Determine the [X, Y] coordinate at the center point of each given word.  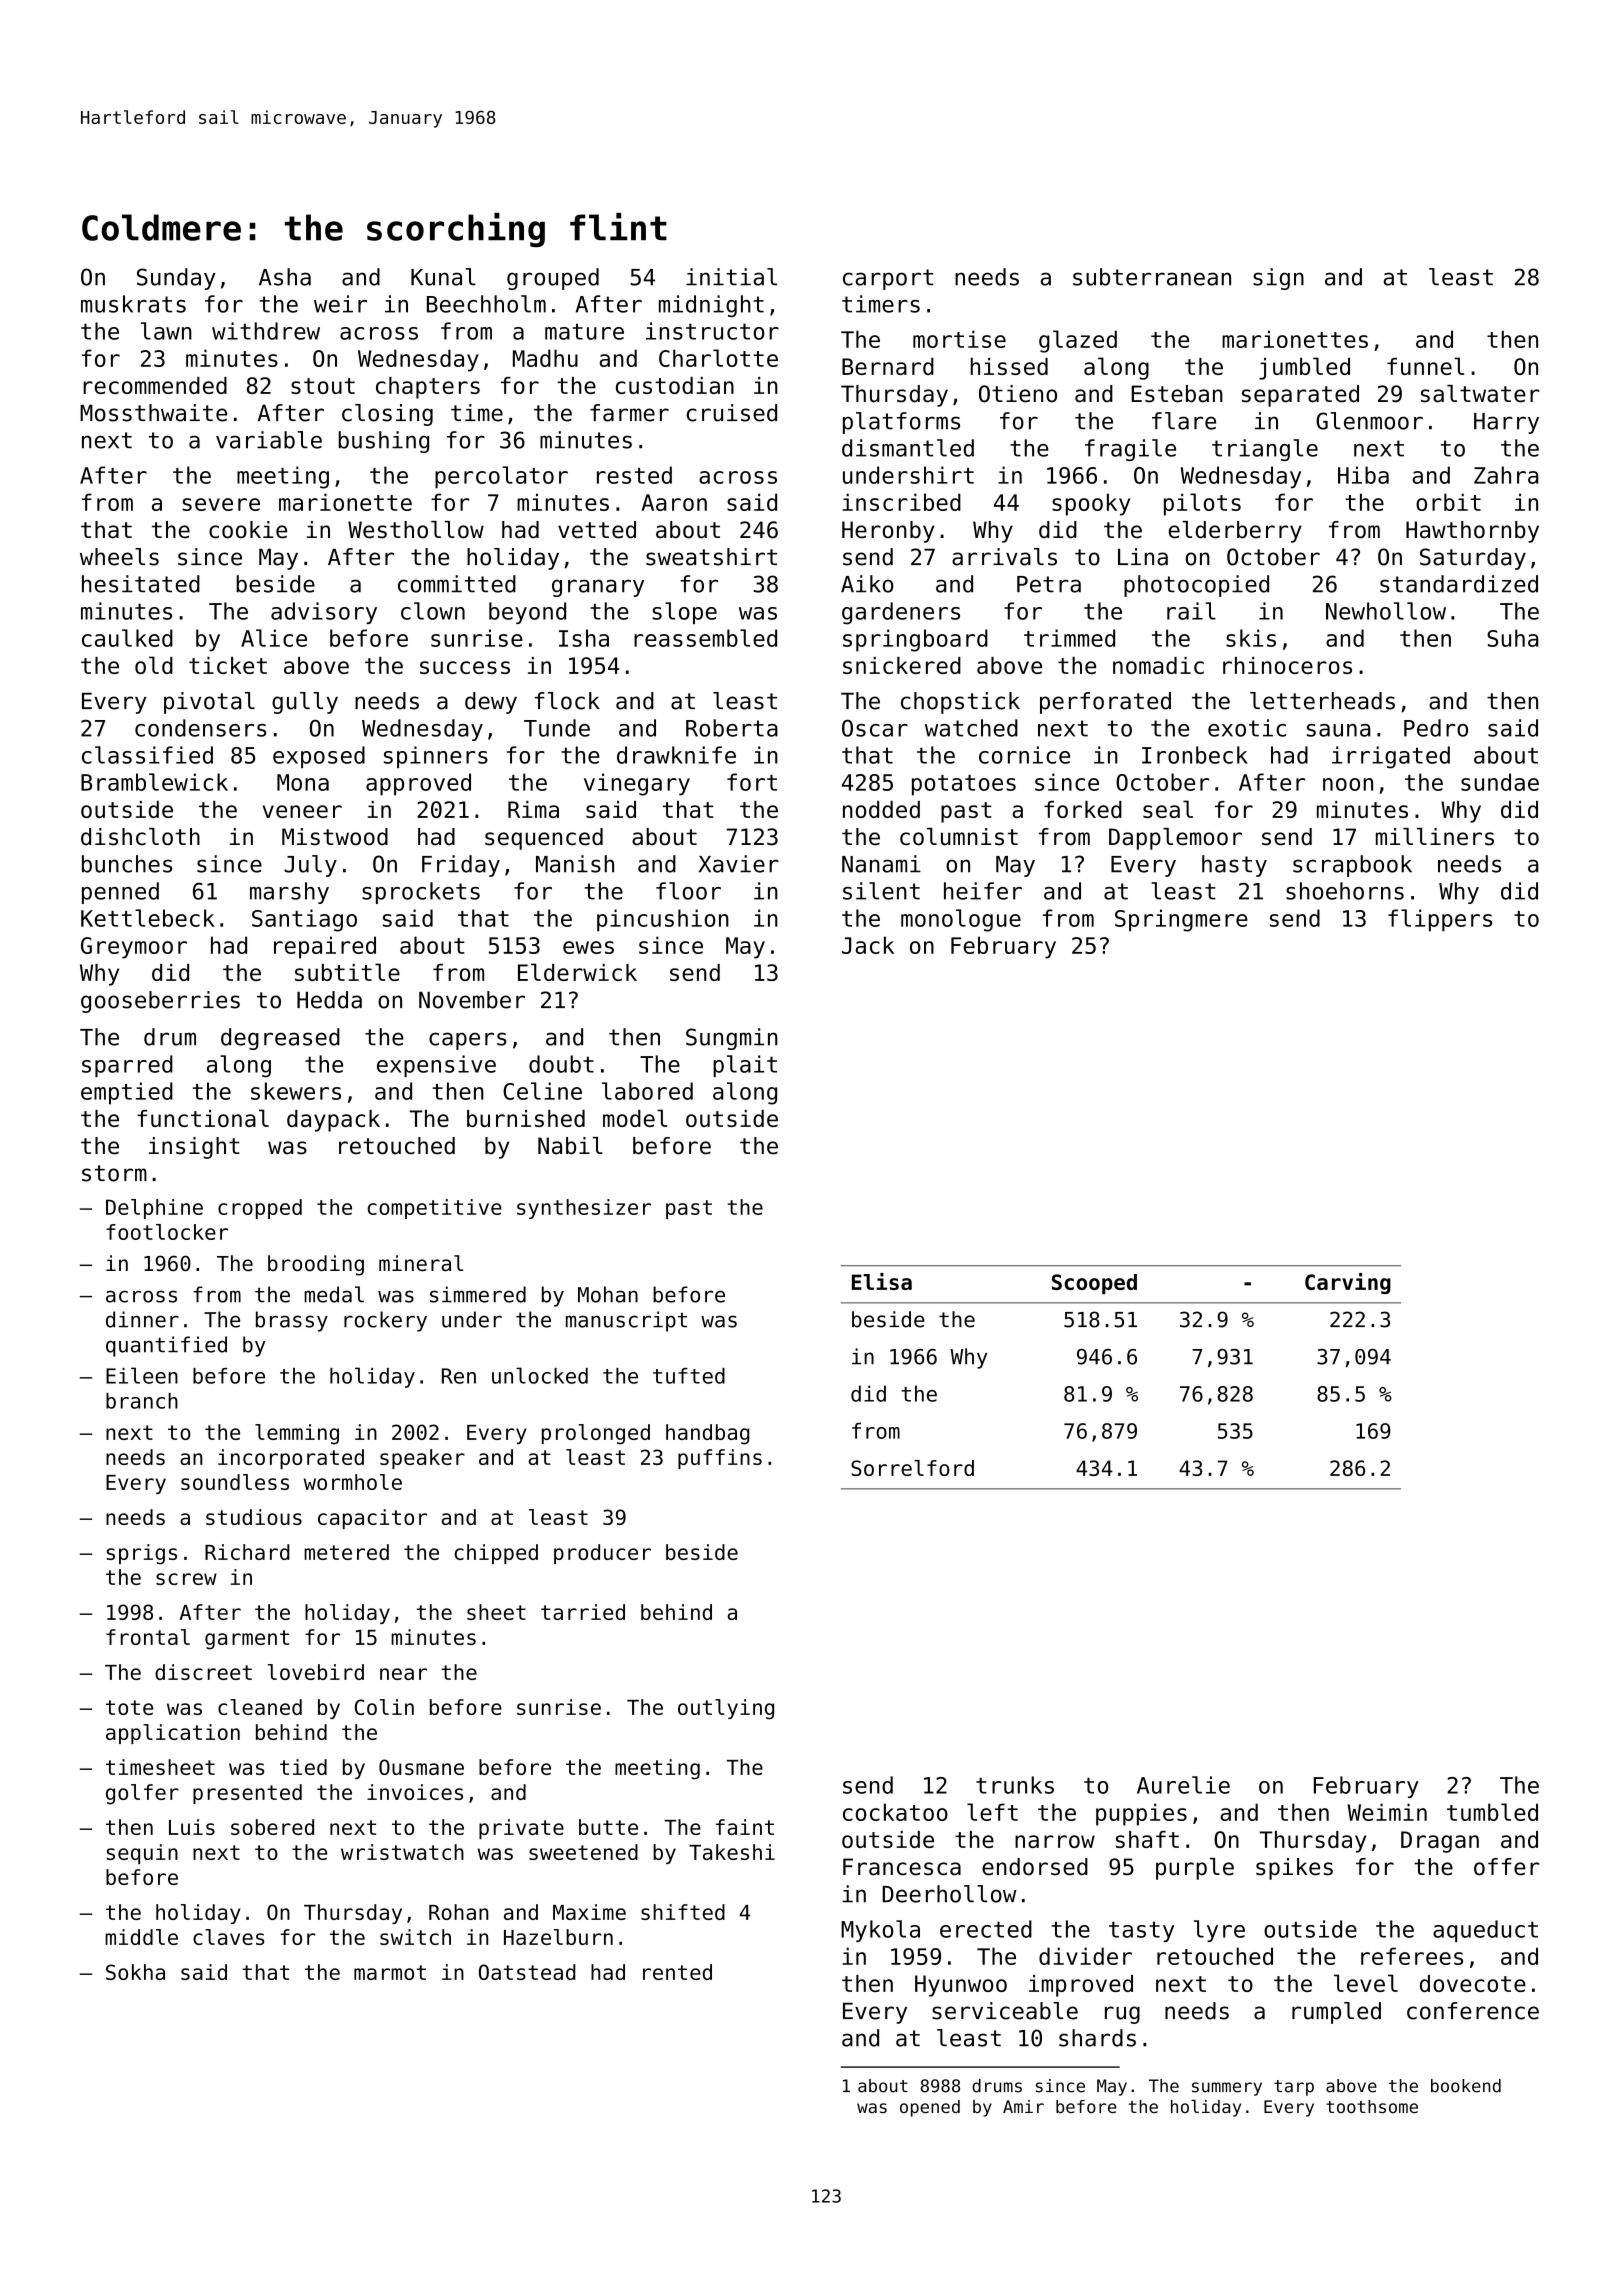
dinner [142, 1319]
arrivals [1004, 557]
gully [305, 703]
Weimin [1387, 1812]
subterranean [1152, 277]
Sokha [135, 1972]
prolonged [596, 1434]
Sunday [176, 279]
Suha [1512, 638]
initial [731, 277]
